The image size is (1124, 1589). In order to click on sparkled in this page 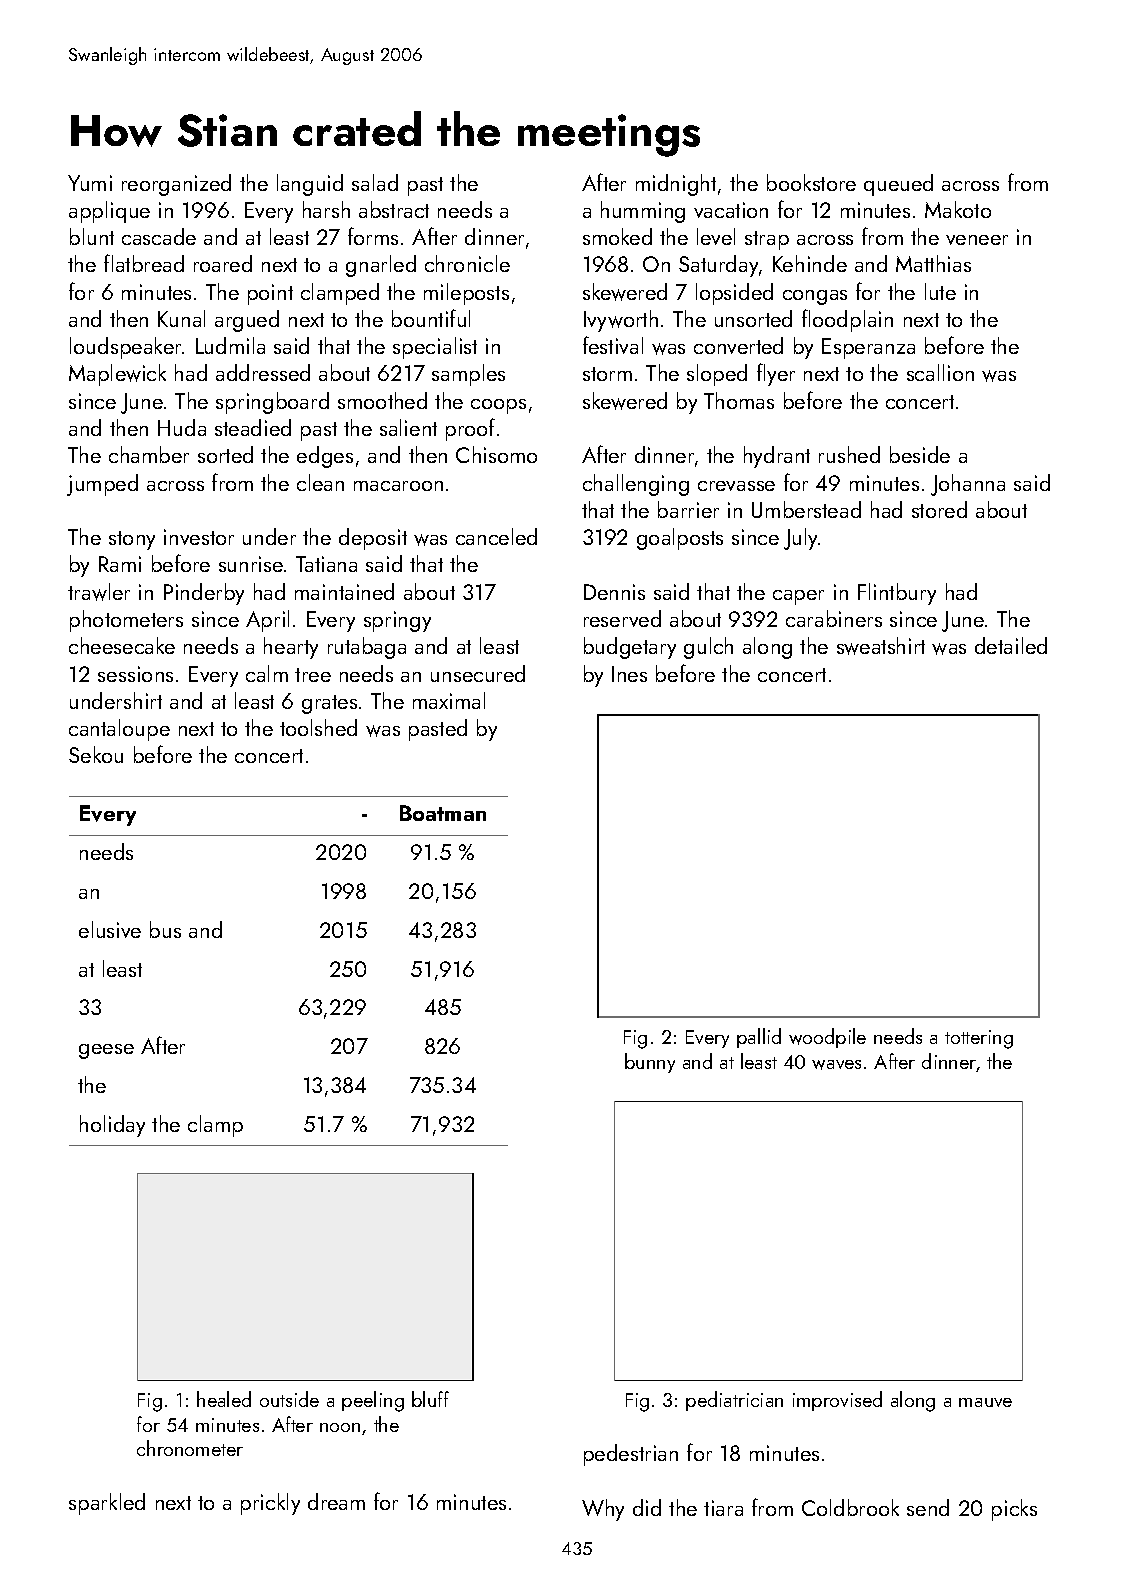, I will do `click(107, 1504)`.
